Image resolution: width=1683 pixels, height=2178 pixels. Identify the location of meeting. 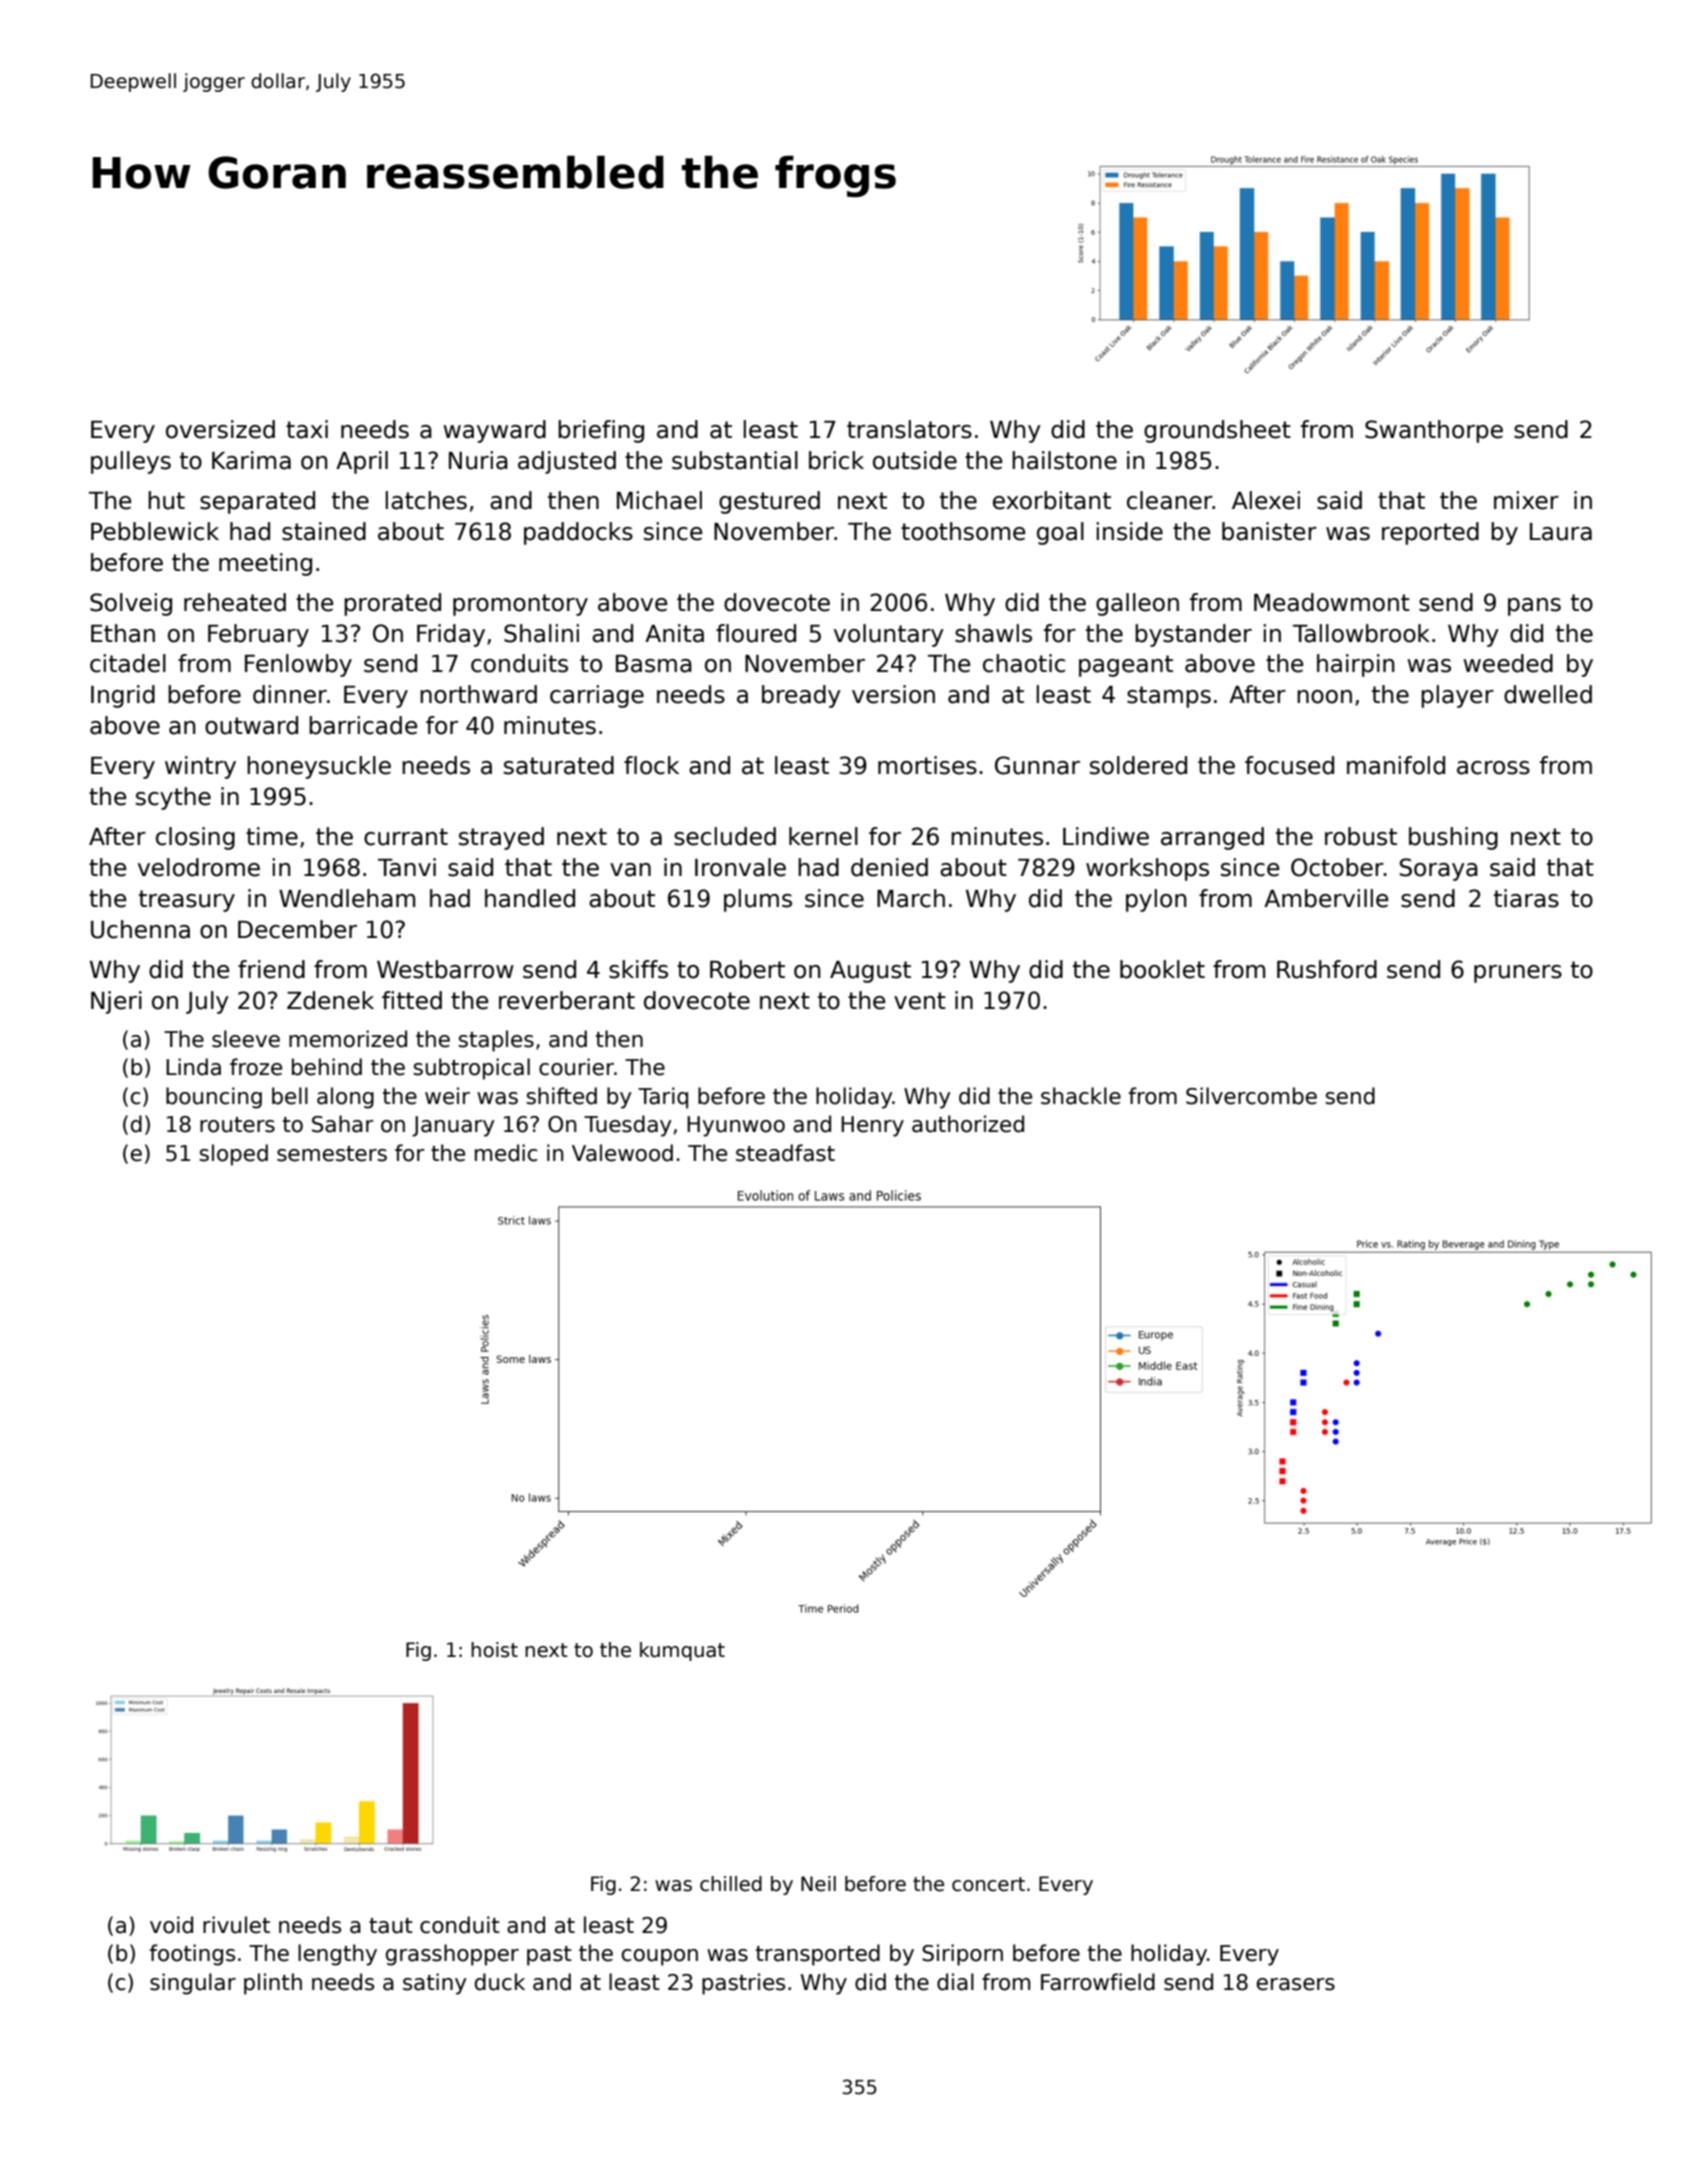
(265, 564).
